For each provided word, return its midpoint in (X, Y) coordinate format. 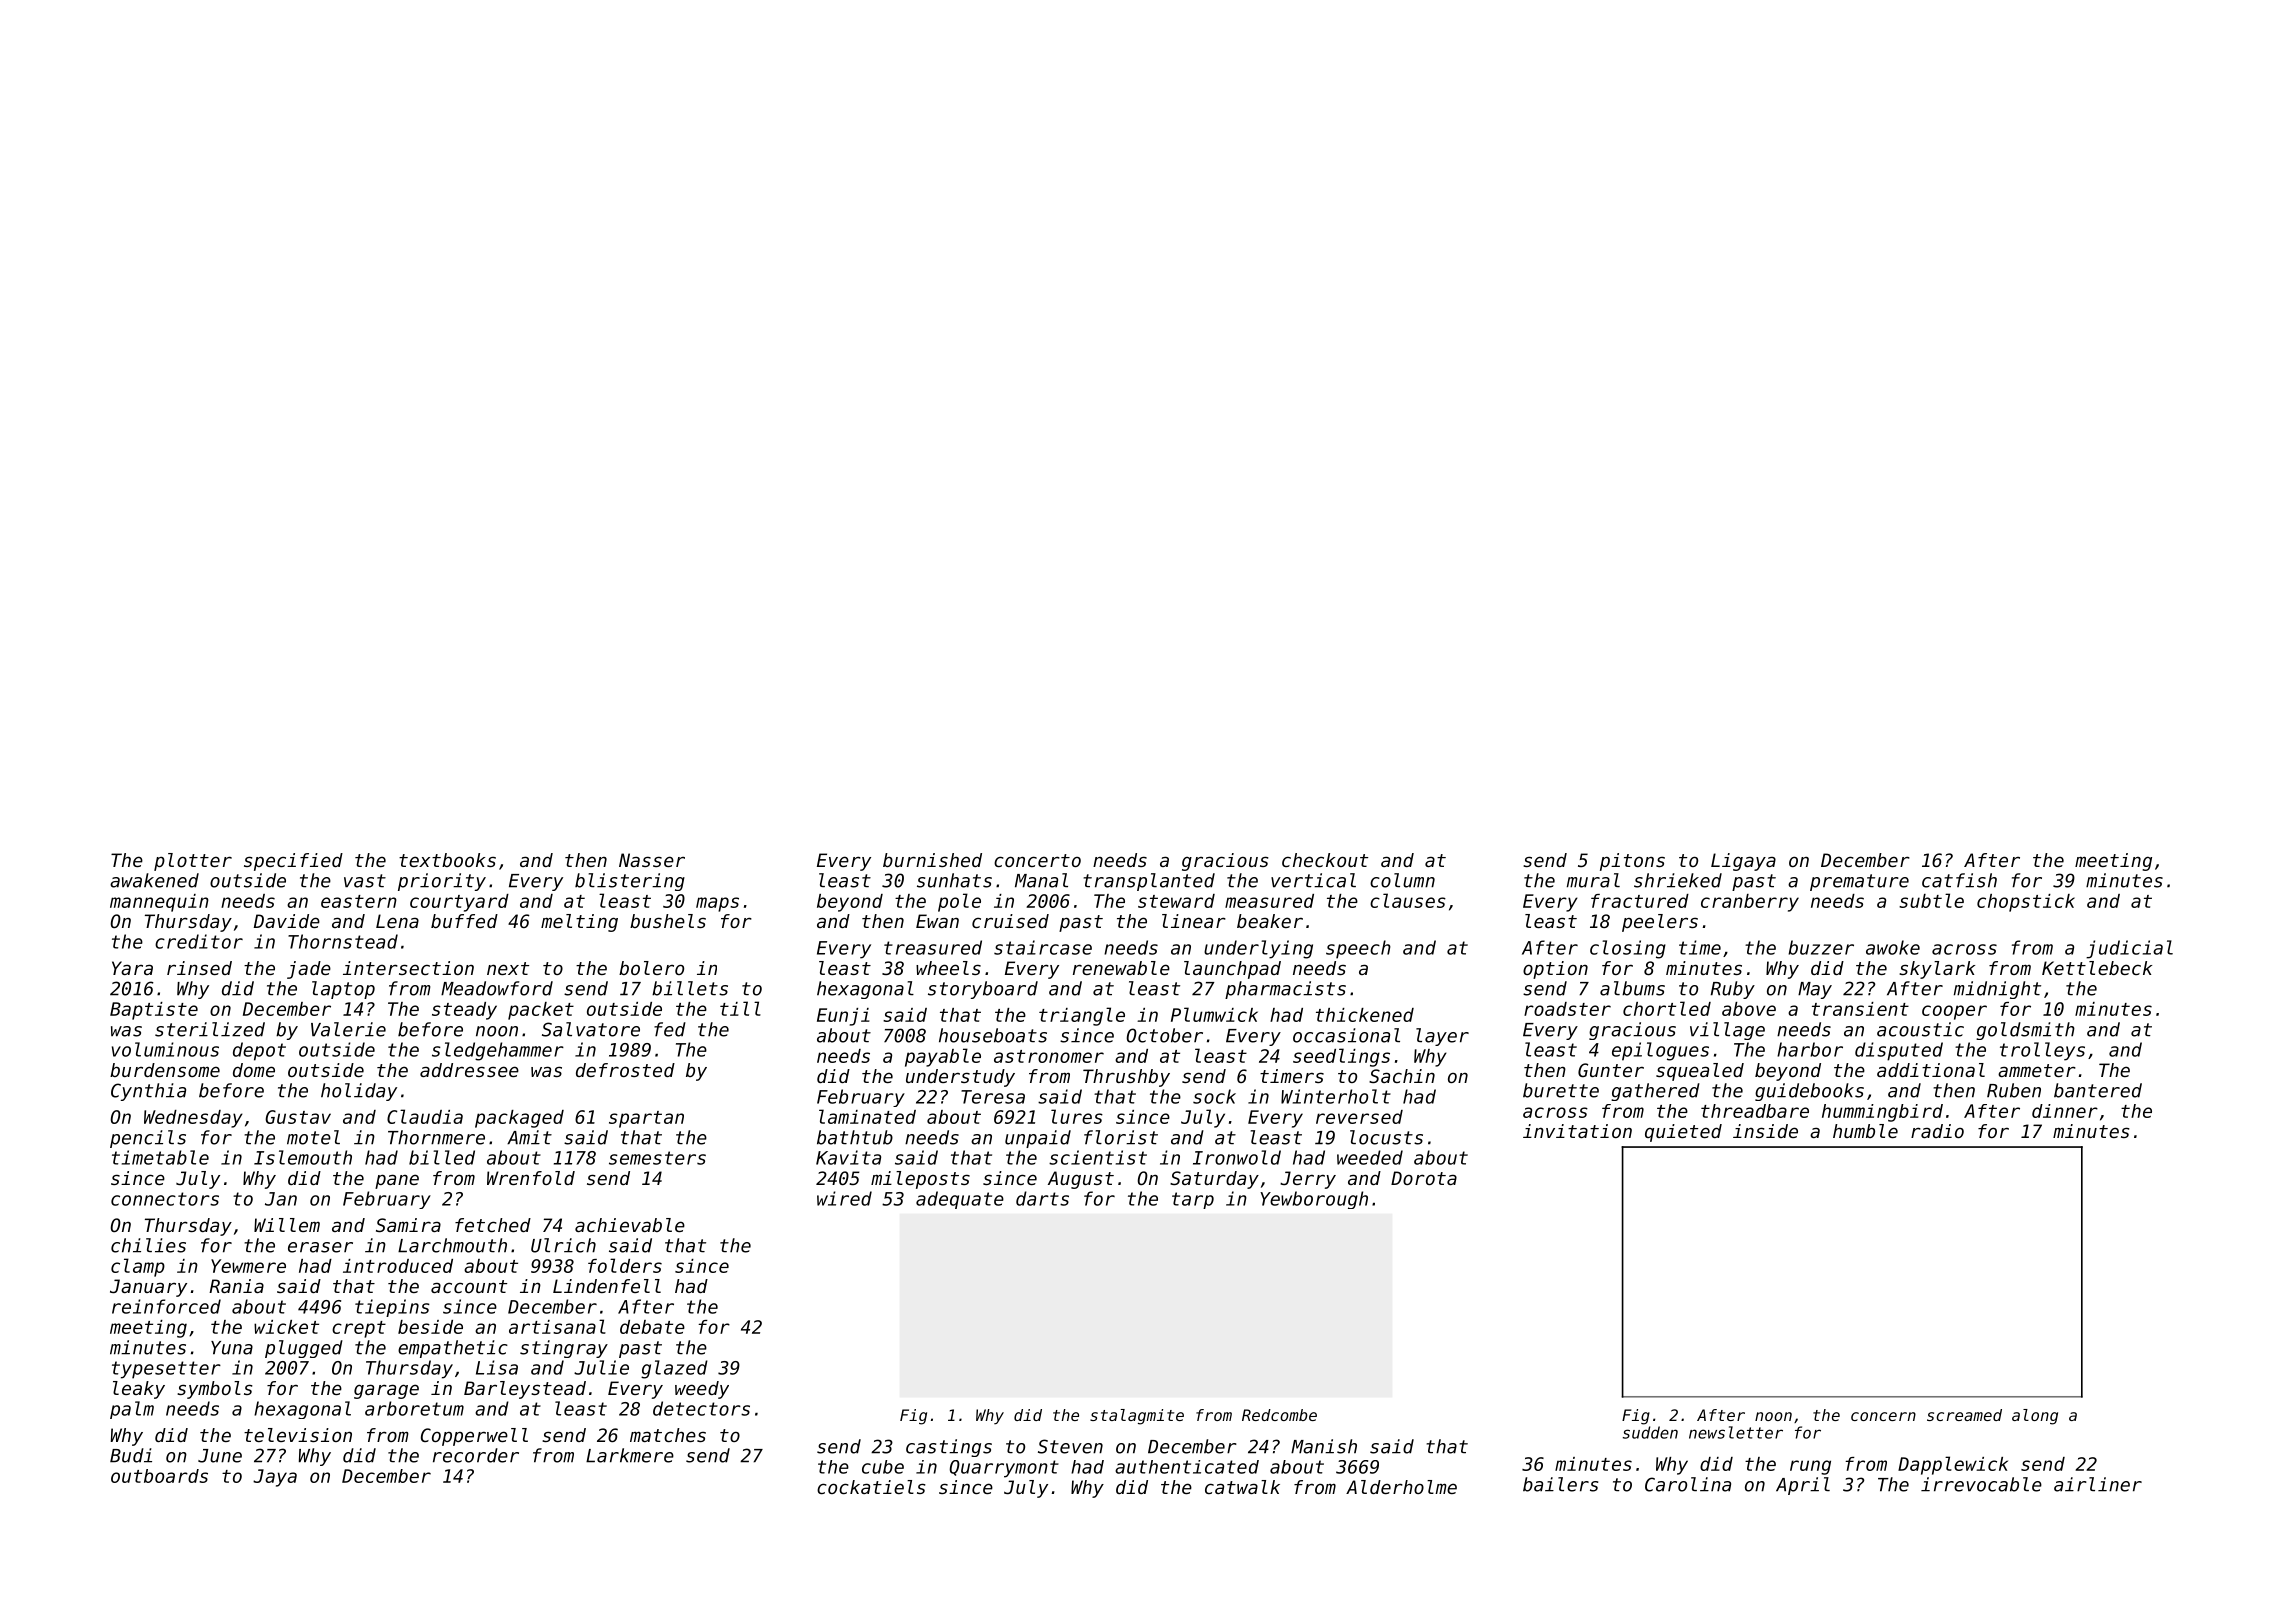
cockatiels (871, 1487)
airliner (2098, 1484)
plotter (193, 862)
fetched (493, 1225)
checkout (1325, 860)
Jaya (275, 1478)
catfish (1959, 880)
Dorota (1424, 1178)
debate (652, 1327)
